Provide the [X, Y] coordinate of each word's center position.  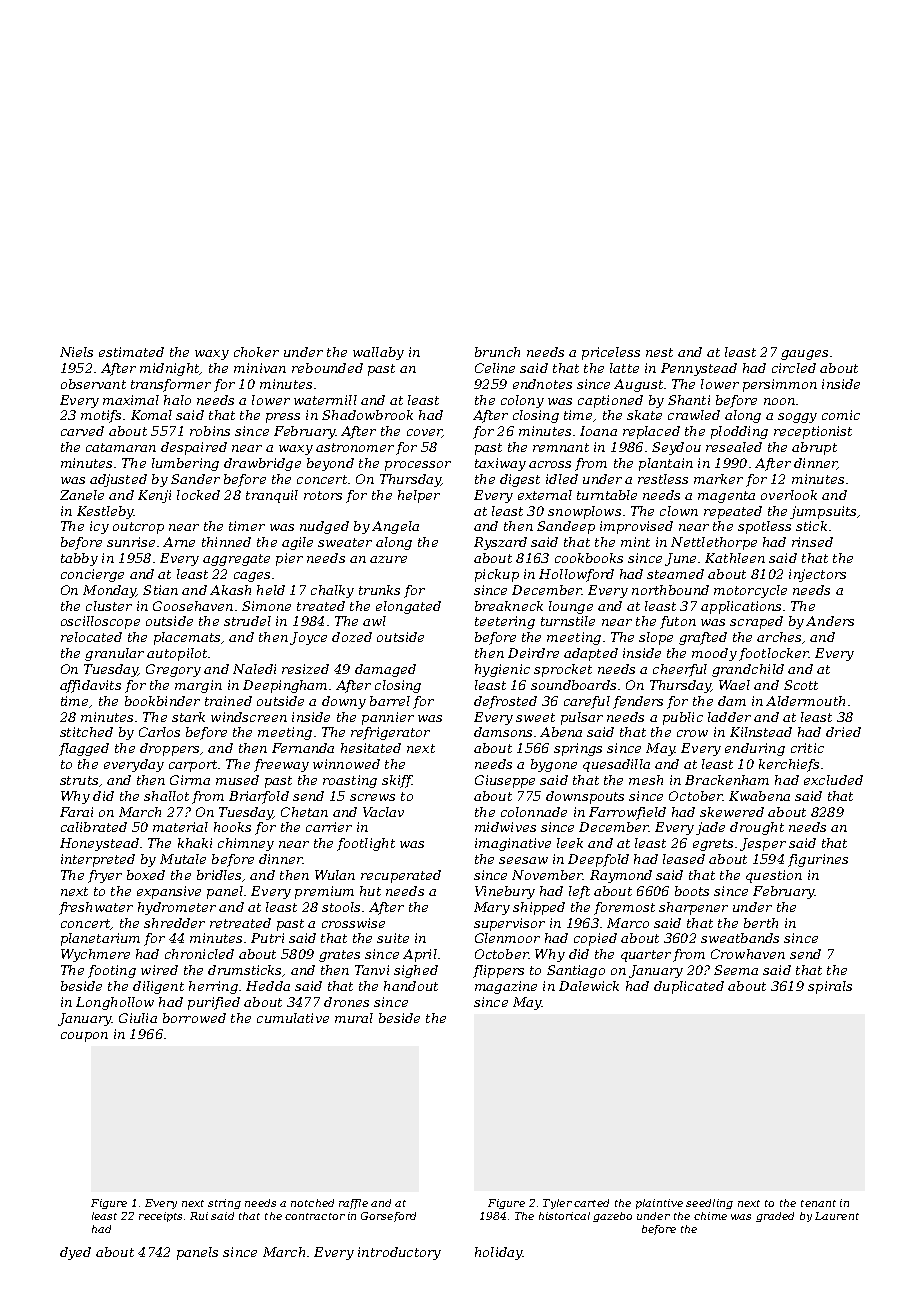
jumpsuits [823, 512]
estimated [131, 352]
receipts [160, 1217]
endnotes [542, 384]
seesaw [523, 860]
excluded [833, 780]
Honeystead [99, 844]
